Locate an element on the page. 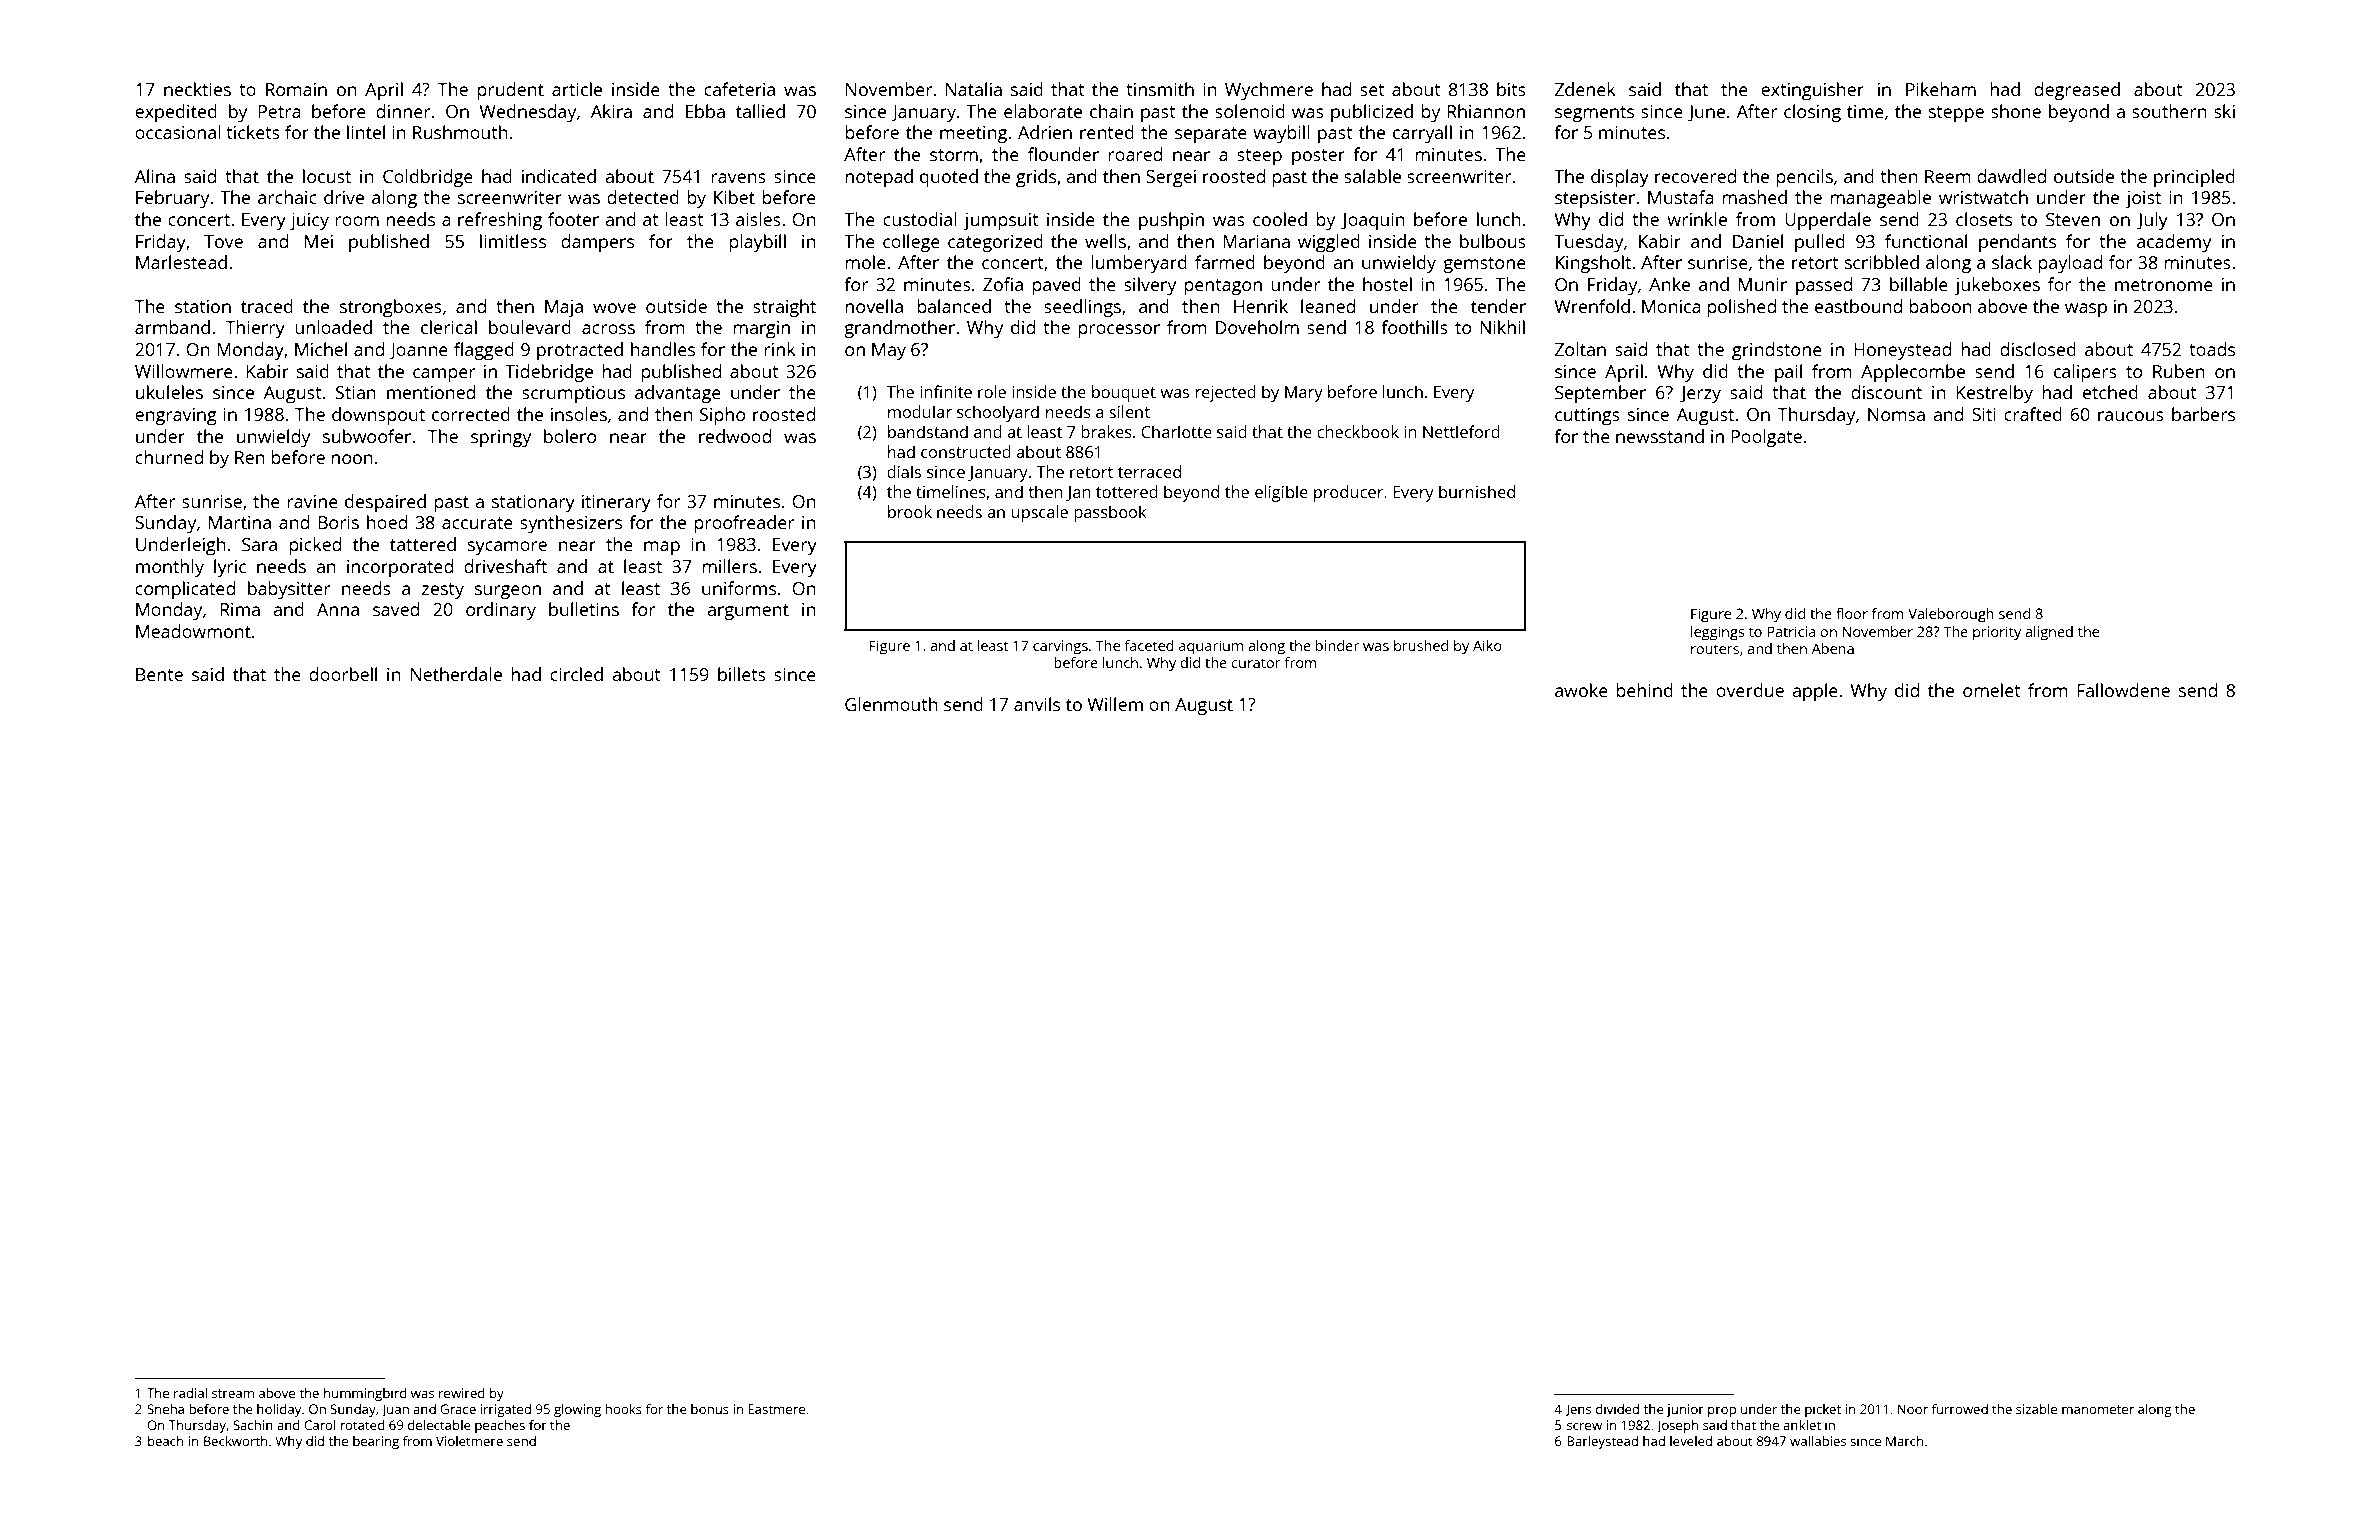  burnished is located at coordinates (1477, 491).
